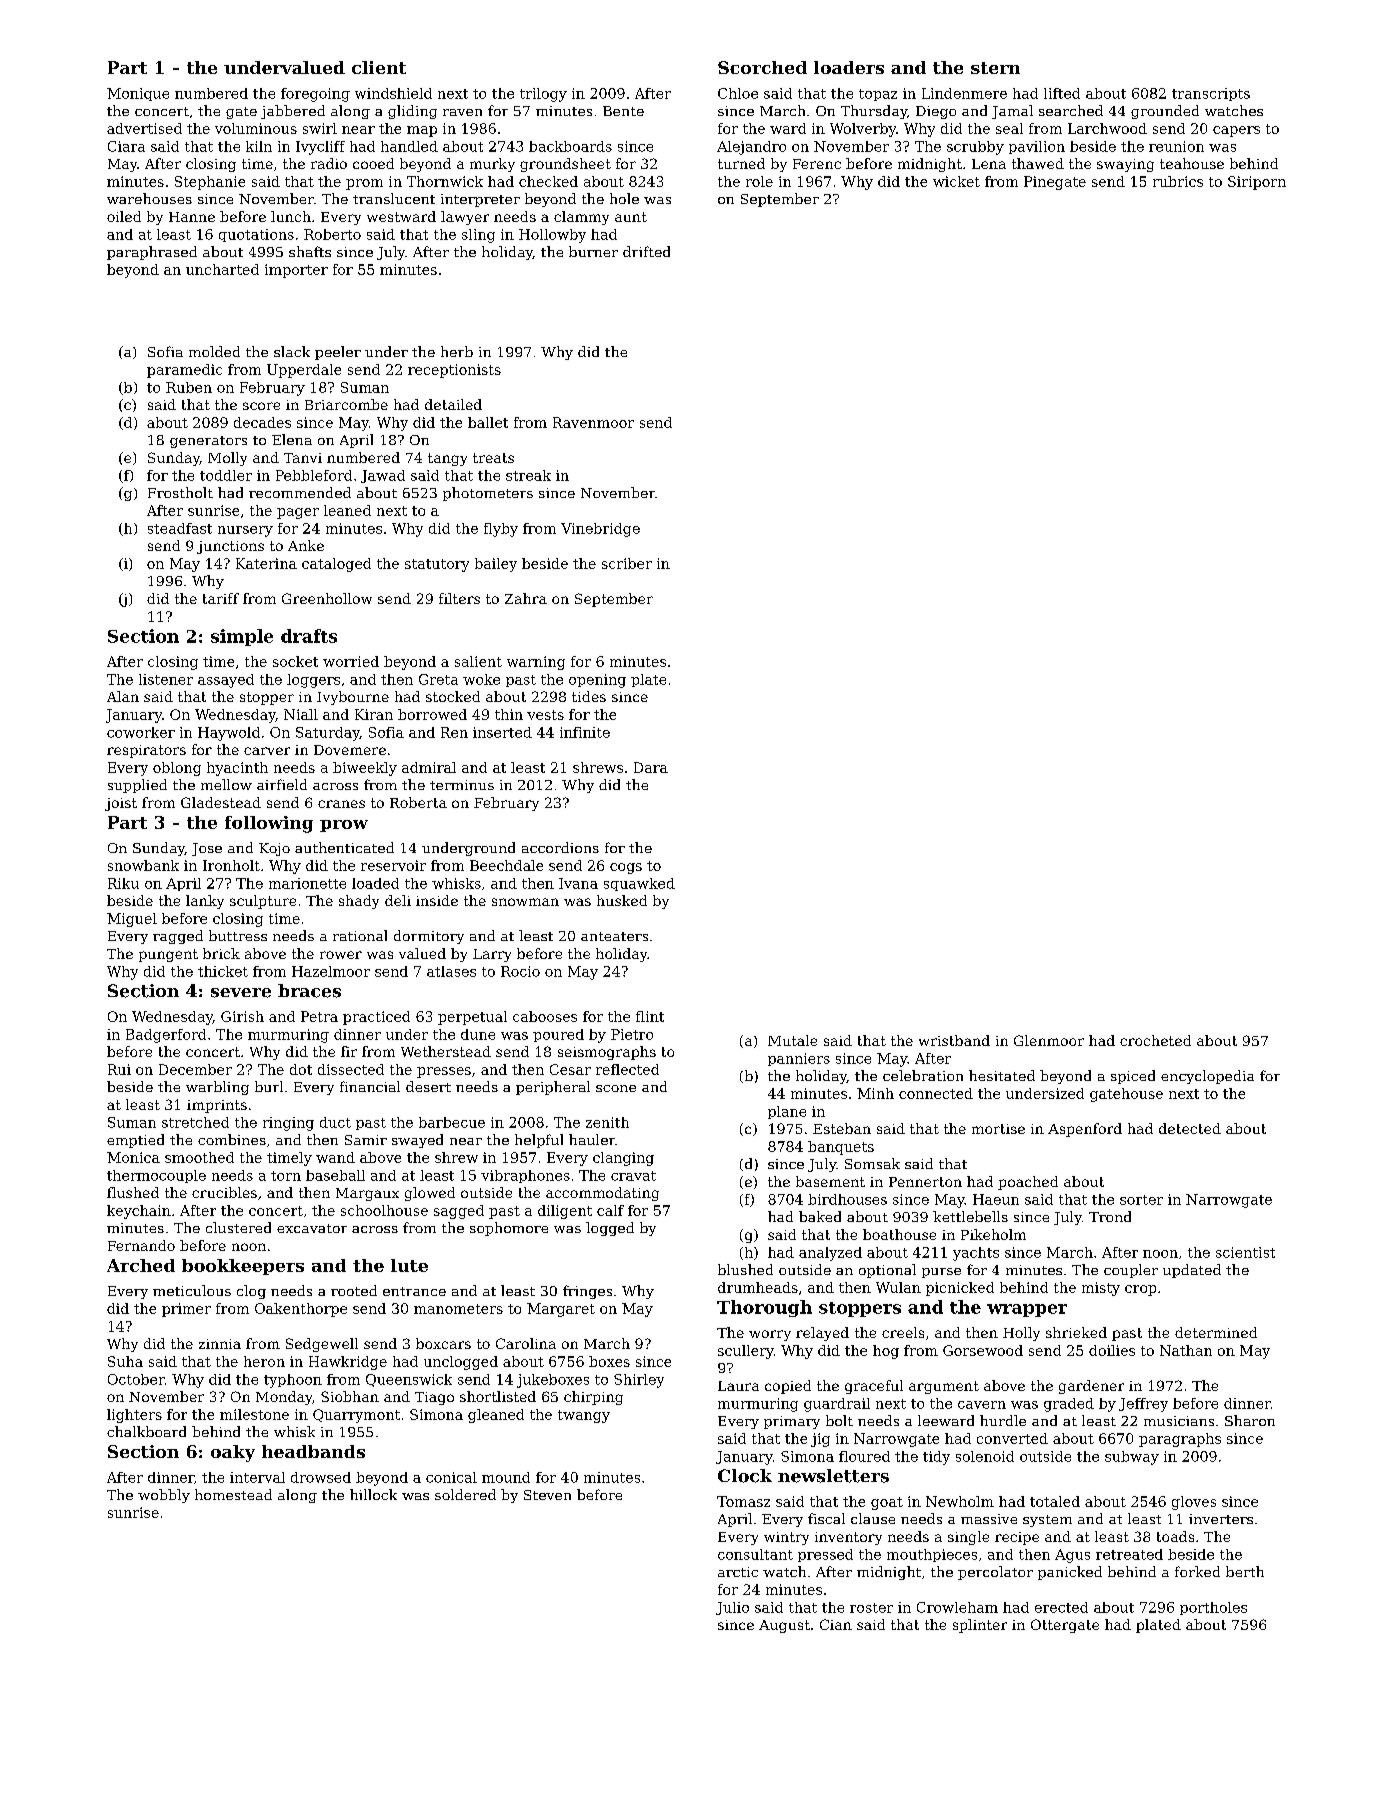 The width and height of the screenshot is (1393, 1802). I want to click on Dara, so click(651, 767).
